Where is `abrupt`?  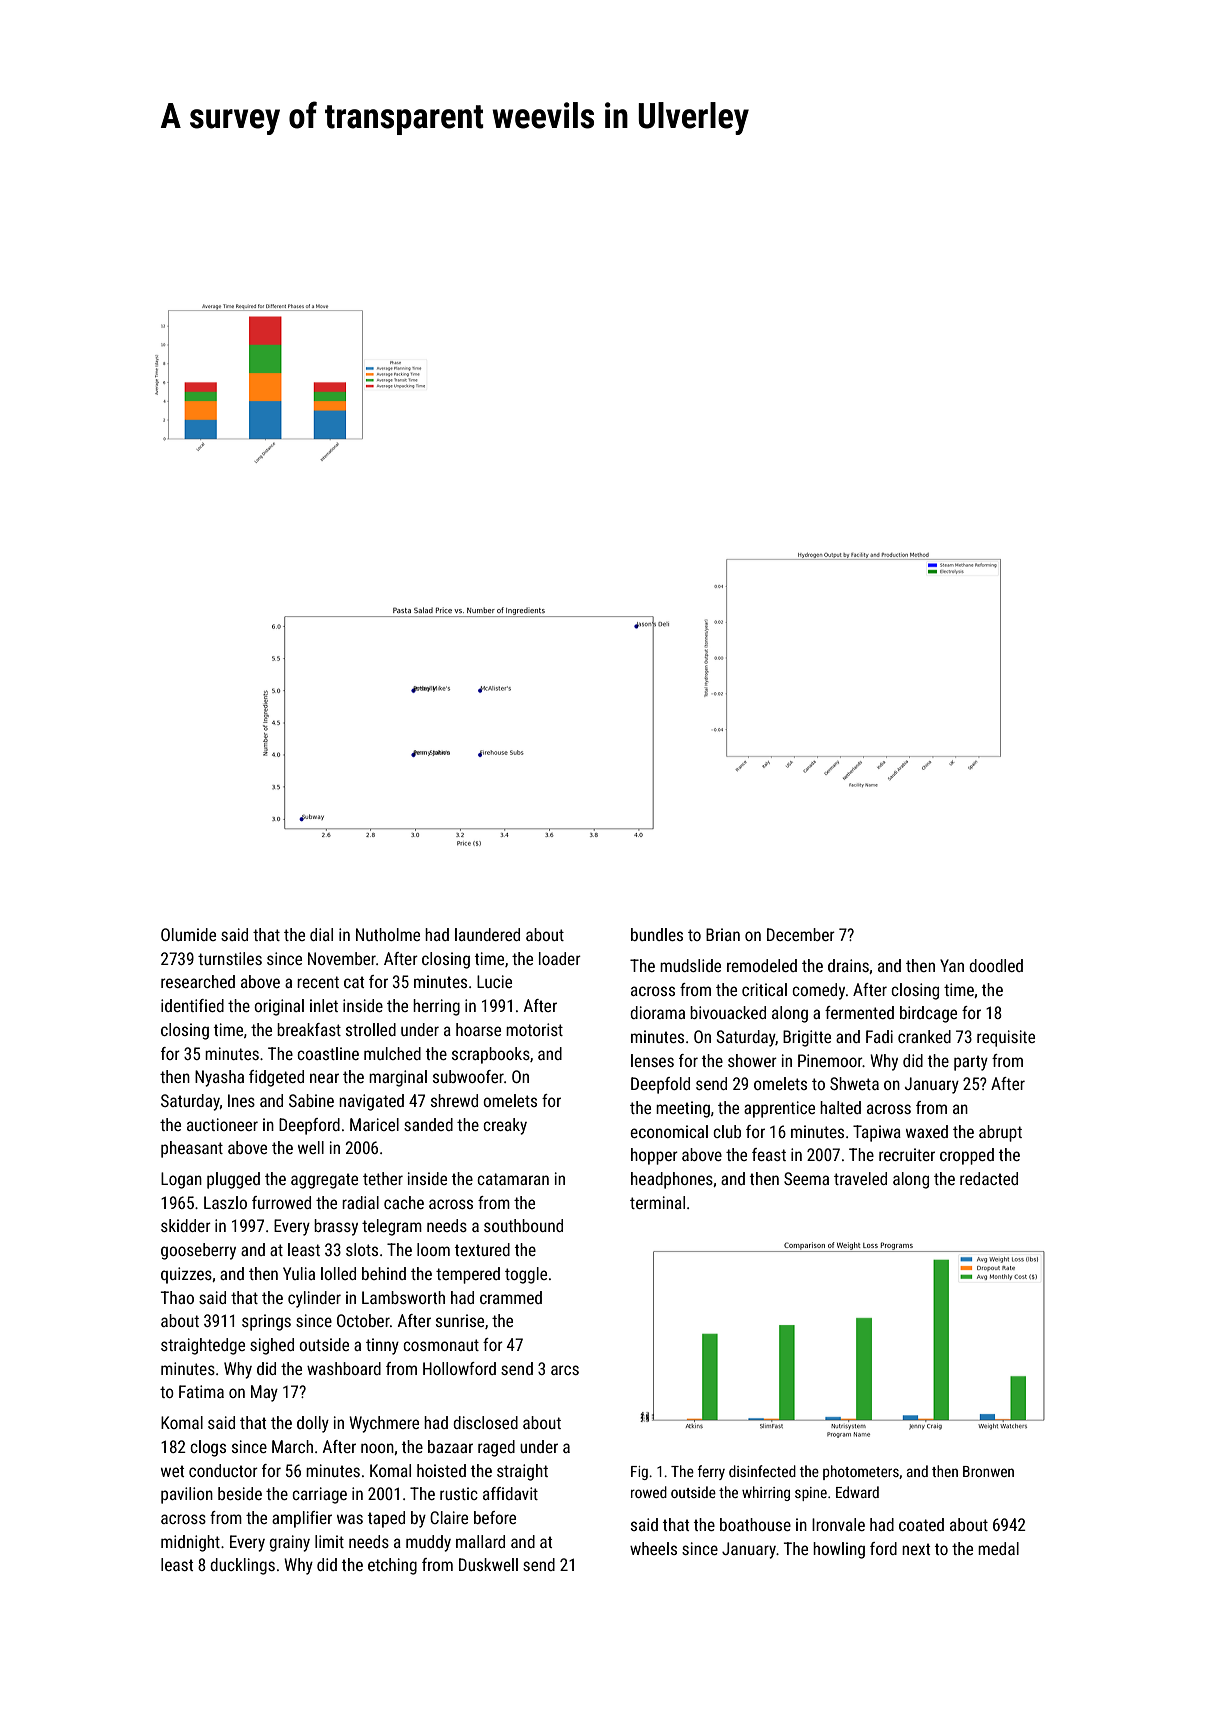
abrupt is located at coordinates (1000, 1133).
